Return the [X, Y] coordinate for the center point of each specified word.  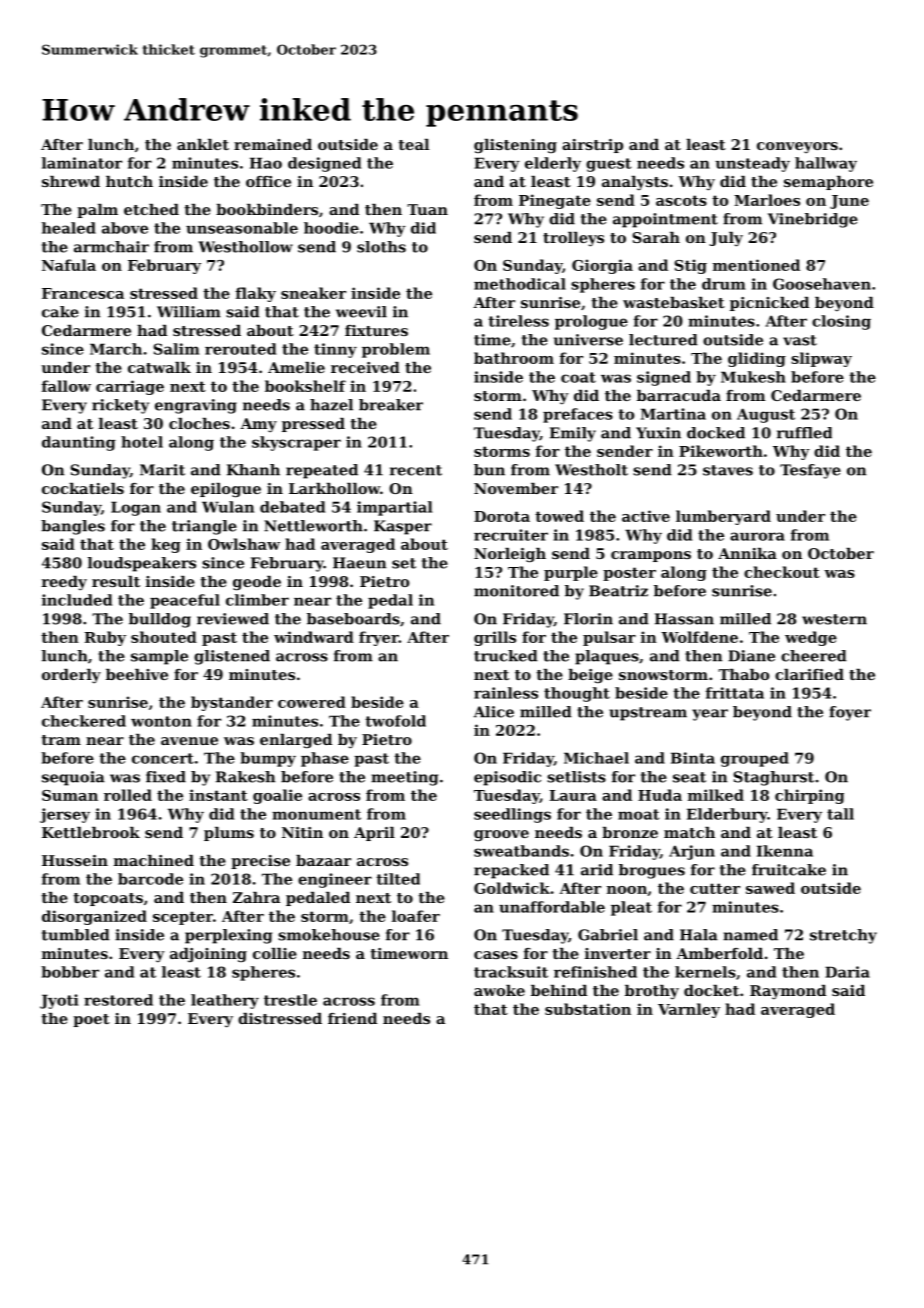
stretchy [843, 936]
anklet [203, 144]
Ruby [105, 638]
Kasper [403, 527]
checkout [782, 572]
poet [91, 1020]
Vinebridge [813, 220]
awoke [499, 990]
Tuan [427, 209]
